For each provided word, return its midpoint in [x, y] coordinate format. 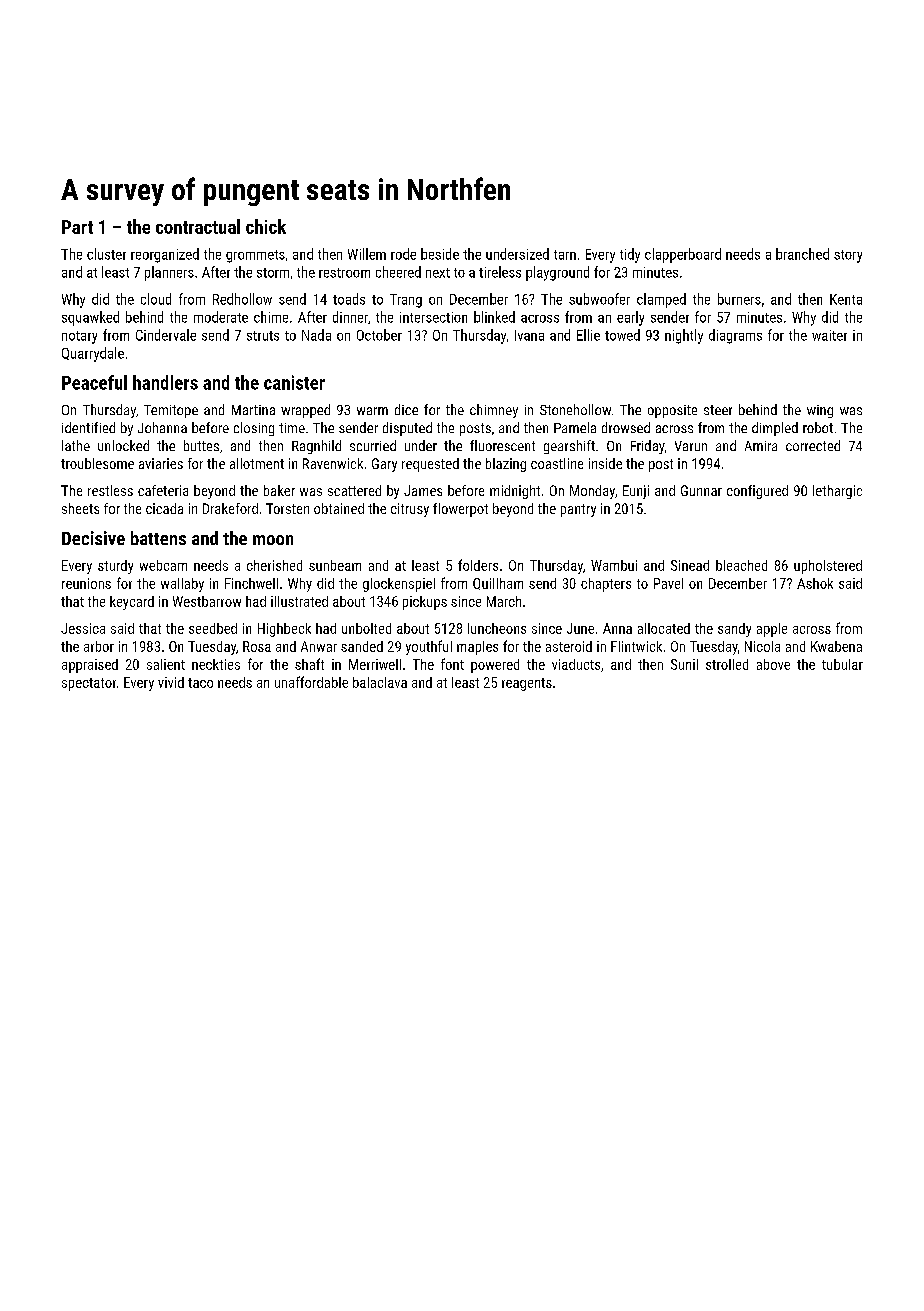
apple [772, 630]
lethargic [837, 492]
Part [77, 227]
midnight [515, 492]
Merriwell [375, 664]
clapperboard [683, 255]
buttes [201, 445]
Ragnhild [316, 447]
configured [757, 492]
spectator [89, 684]
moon [273, 540]
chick [266, 226]
